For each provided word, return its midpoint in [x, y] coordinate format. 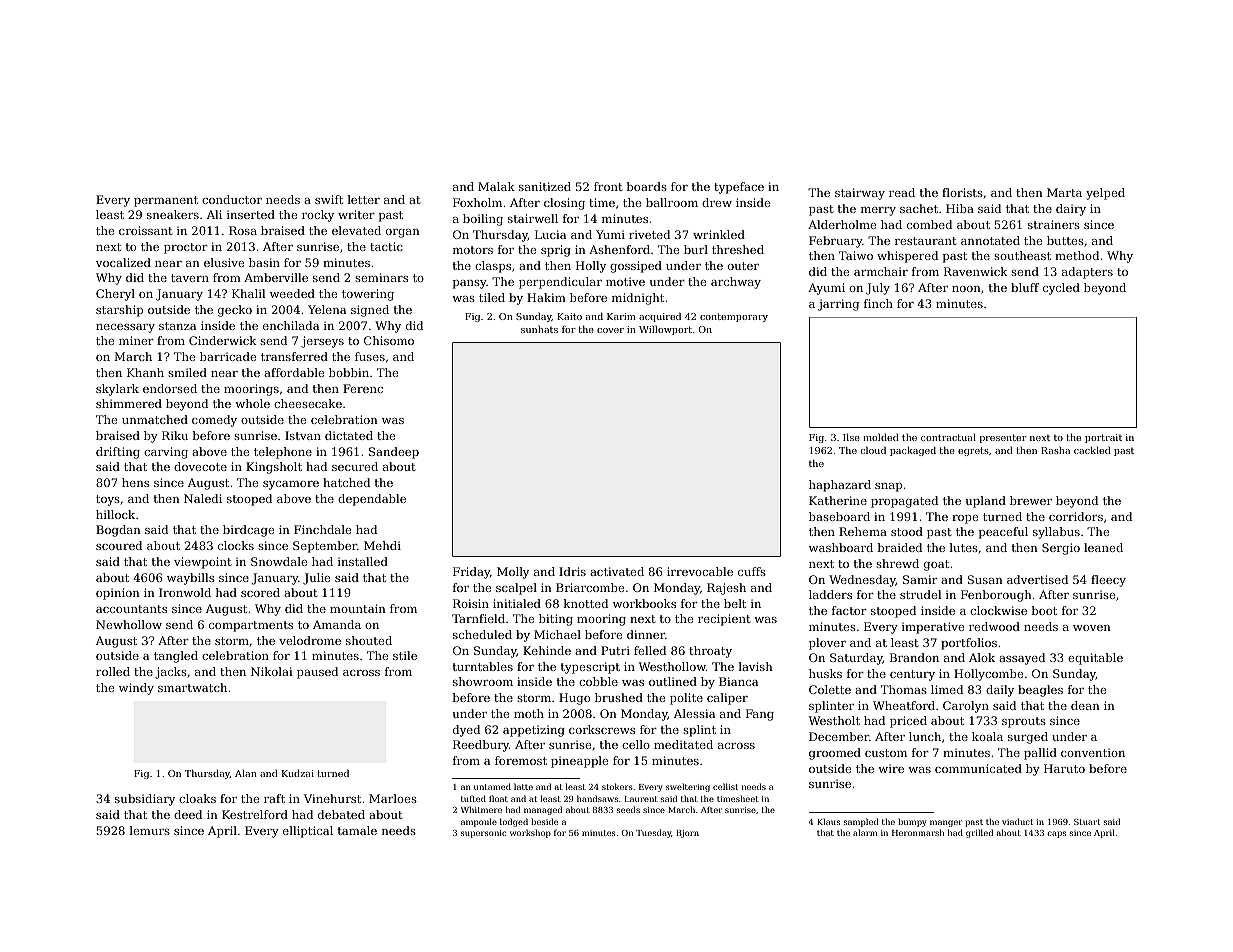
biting [556, 620]
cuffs [752, 571]
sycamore [291, 485]
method [1077, 255]
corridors [1076, 516]
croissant [146, 230]
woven [1092, 628]
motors [473, 250]
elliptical [308, 832]
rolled [113, 671]
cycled [1061, 289]
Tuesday [653, 833]
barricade [228, 356]
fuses [370, 356]
